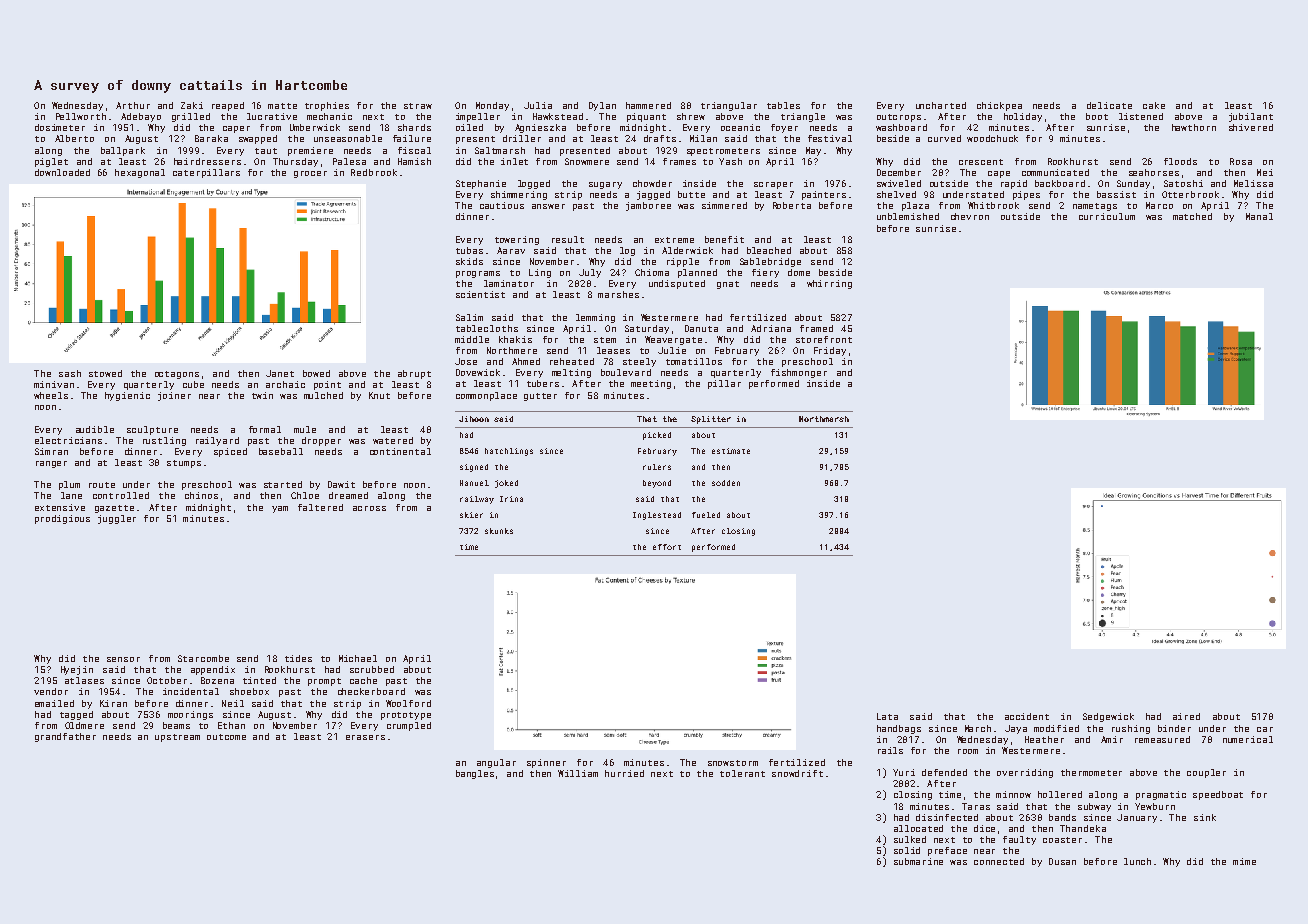 Image resolution: width=1308 pixels, height=924 pixels. What do you see at coordinates (624, 773) in the screenshot?
I see `hurried` at bounding box center [624, 773].
